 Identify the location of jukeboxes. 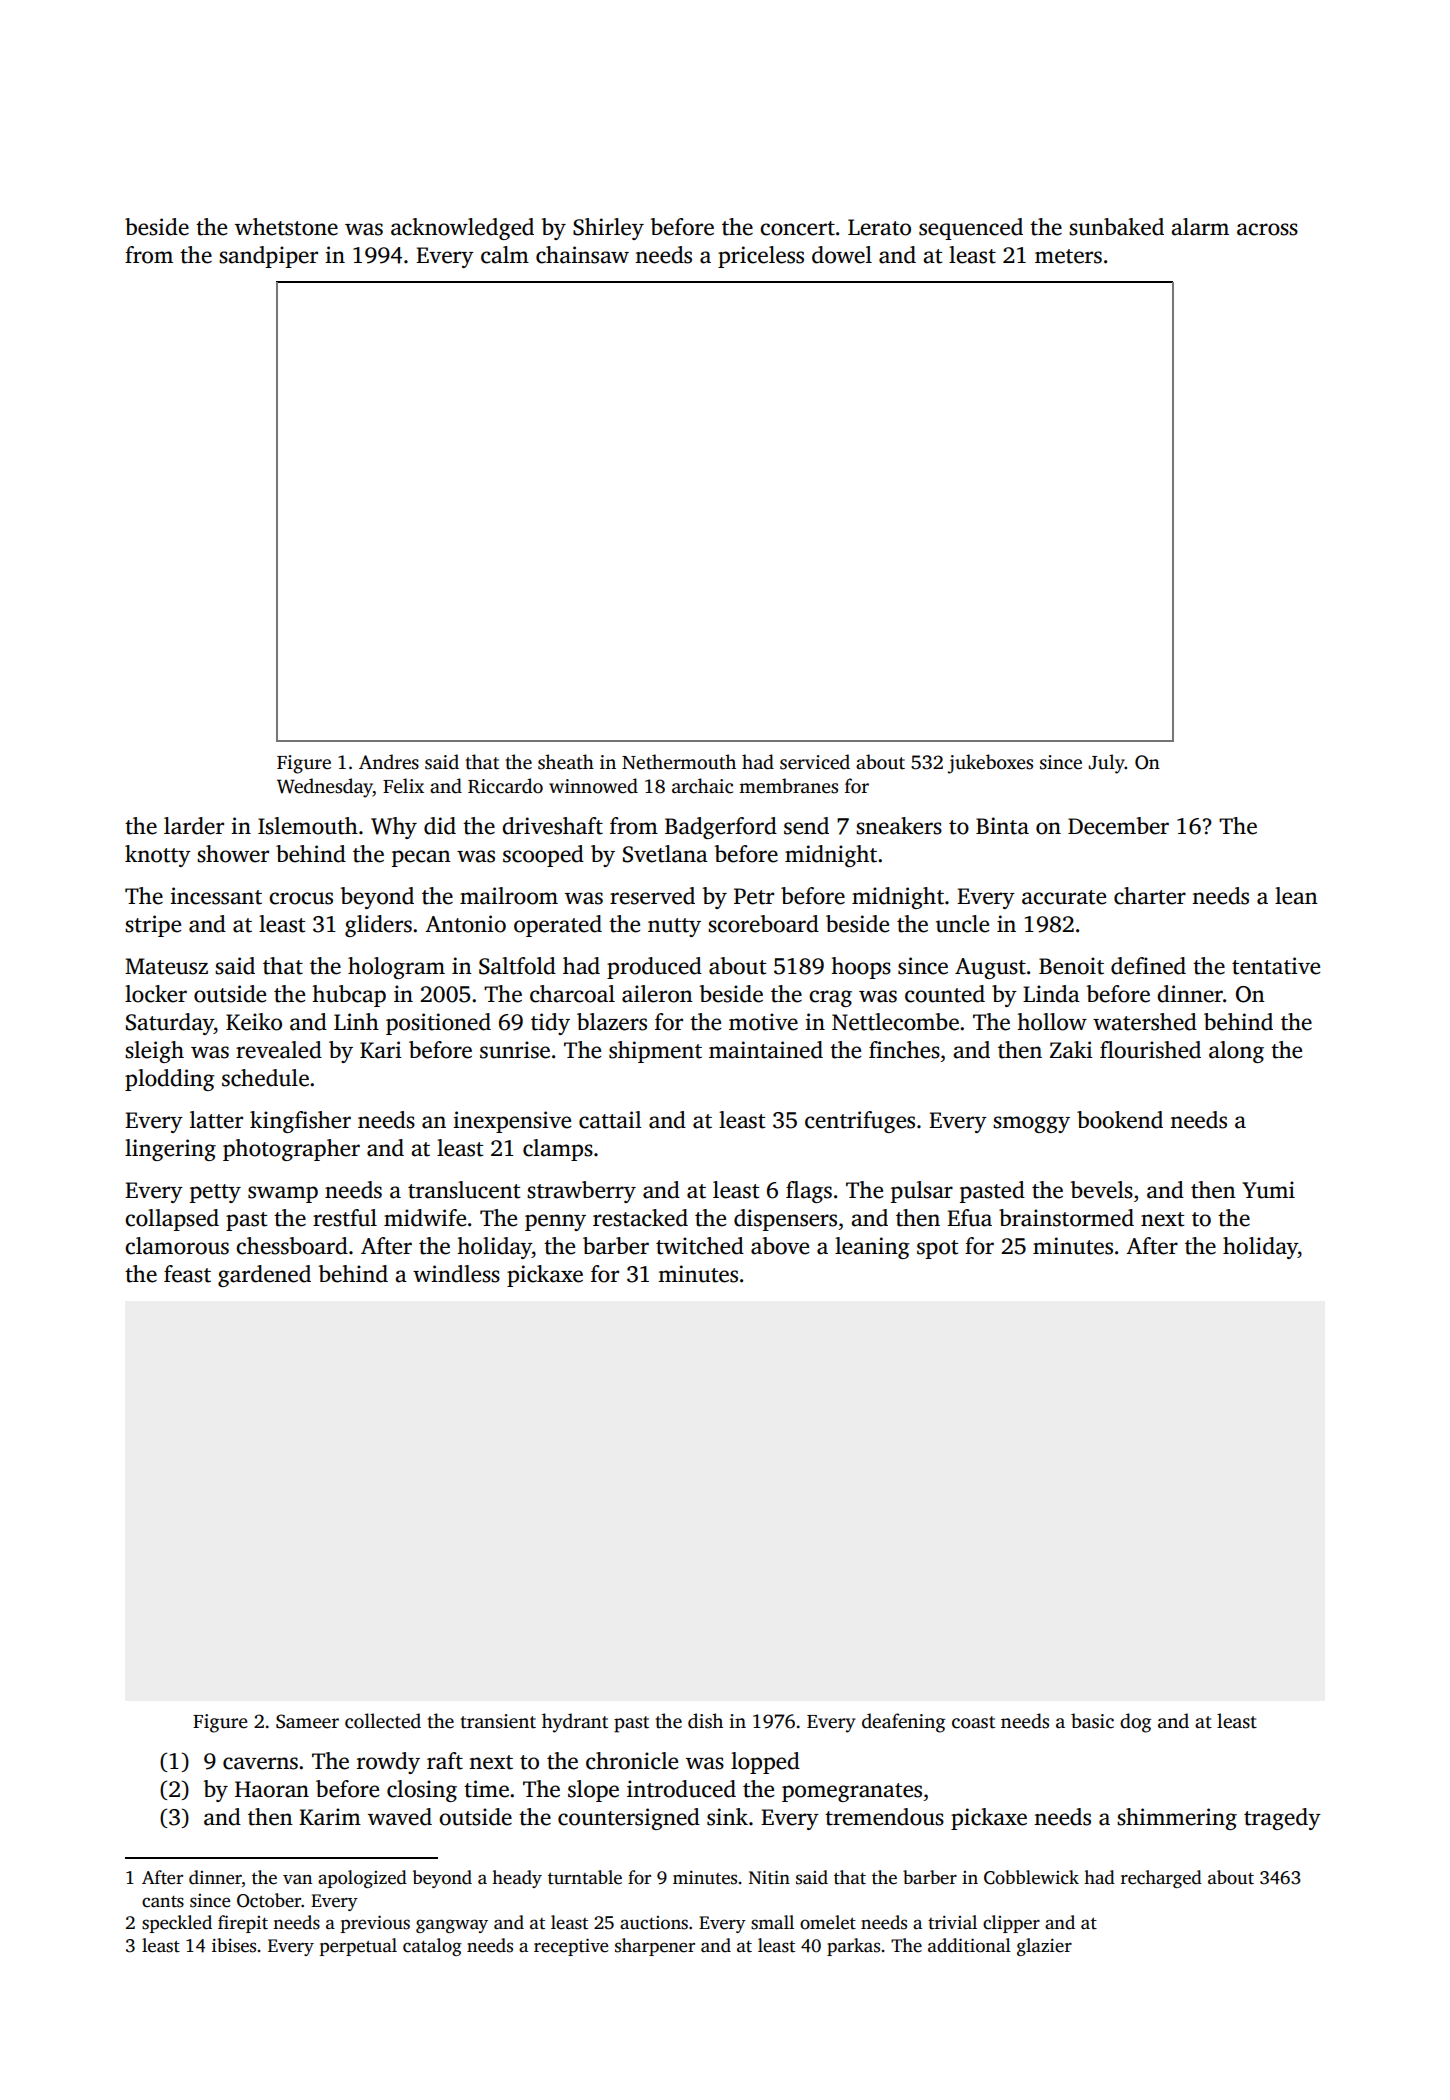
(990, 764).
